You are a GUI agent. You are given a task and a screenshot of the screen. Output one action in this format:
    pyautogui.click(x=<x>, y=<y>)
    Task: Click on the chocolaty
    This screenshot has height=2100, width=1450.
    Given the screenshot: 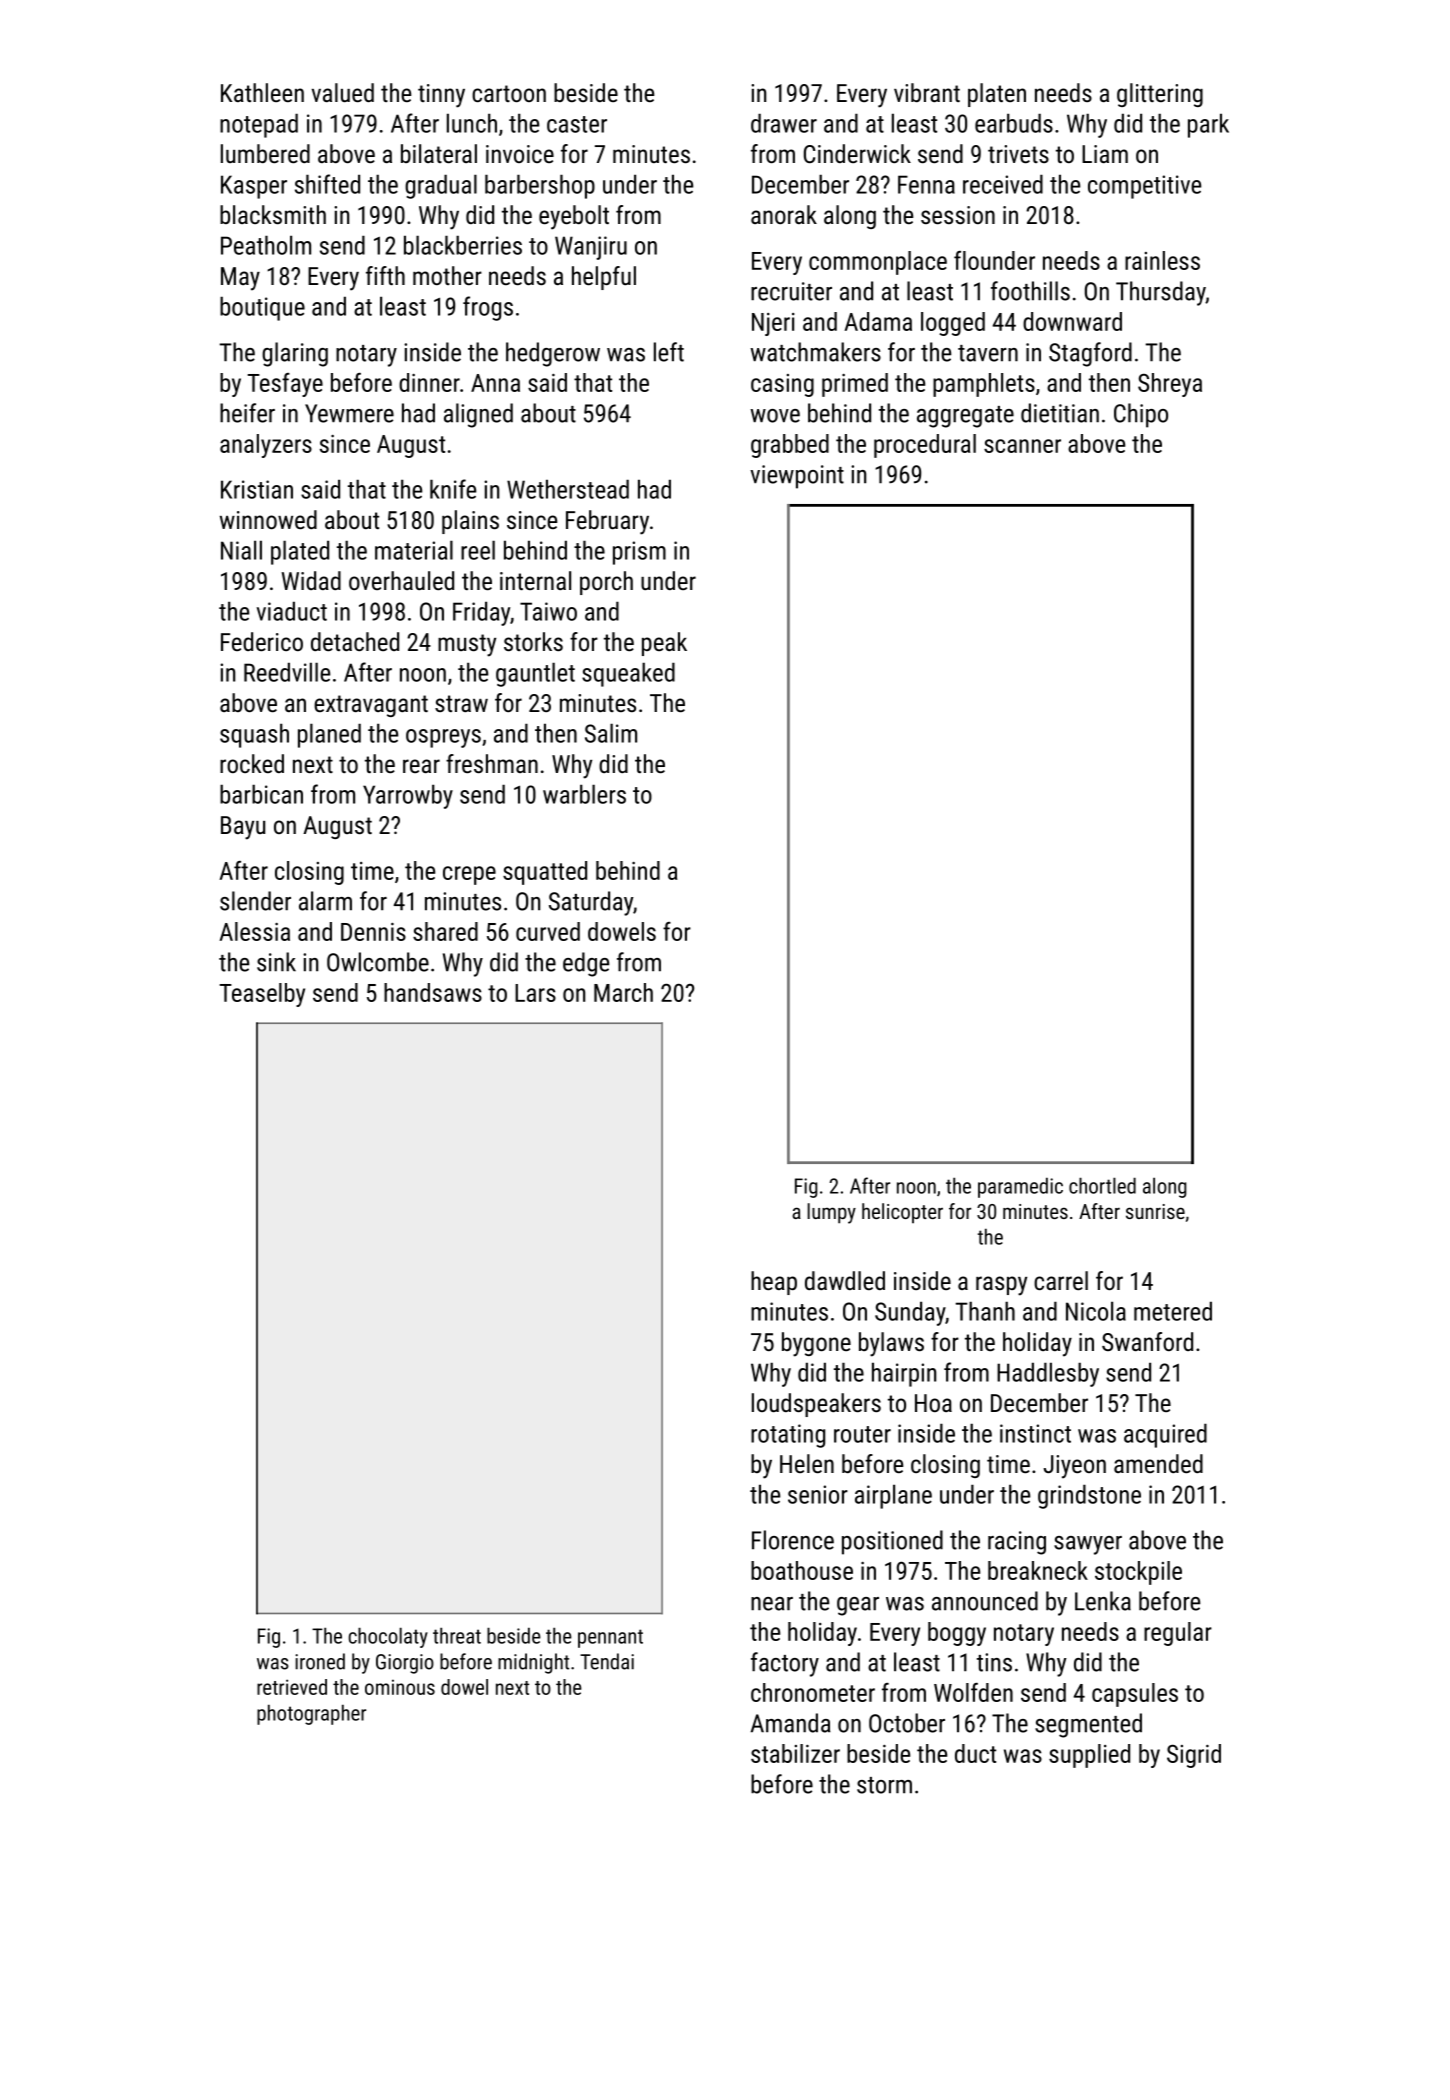 What is the action you would take?
    pyautogui.click(x=388, y=1637)
